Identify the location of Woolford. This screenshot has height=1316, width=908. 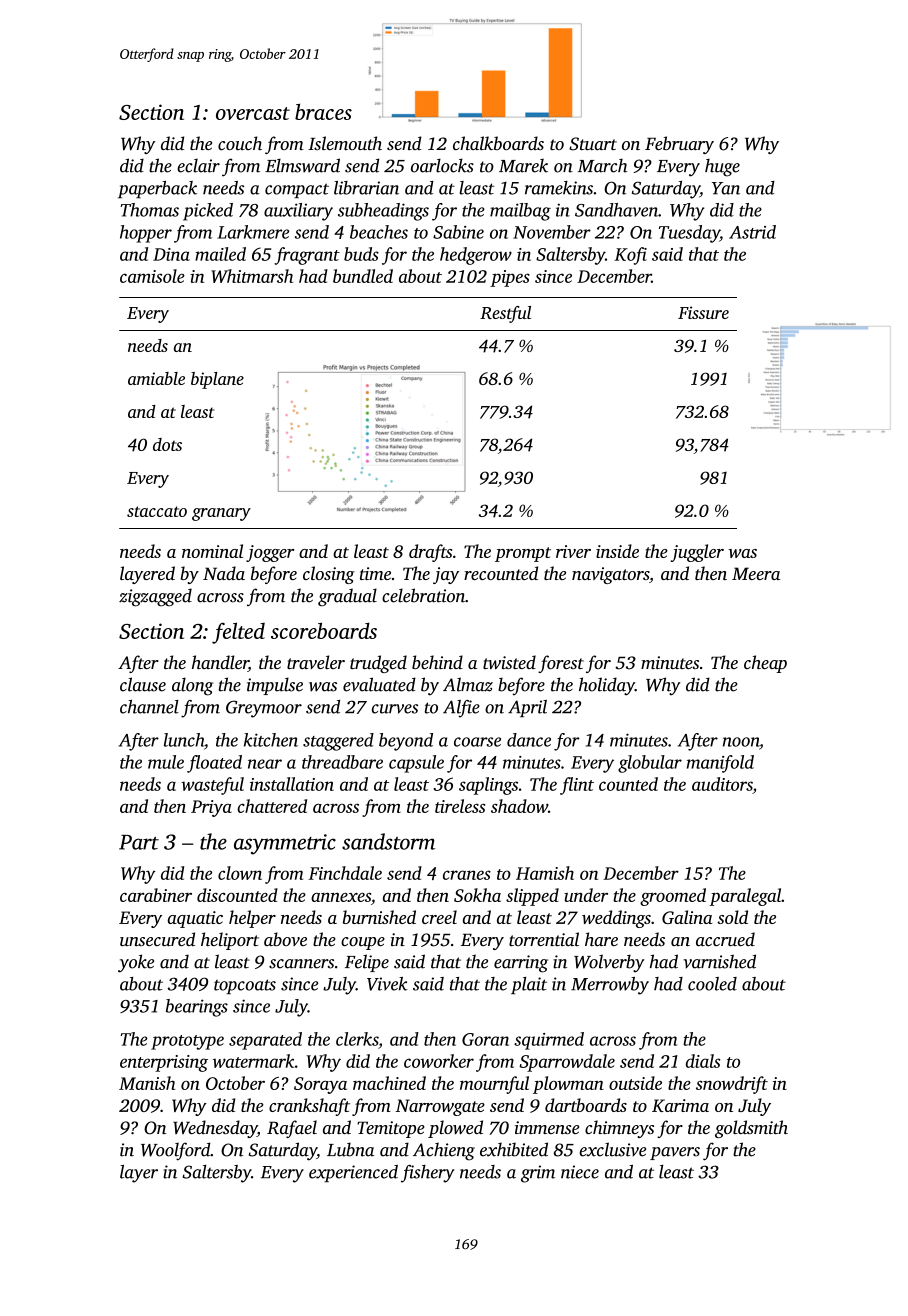
(176, 1151).
